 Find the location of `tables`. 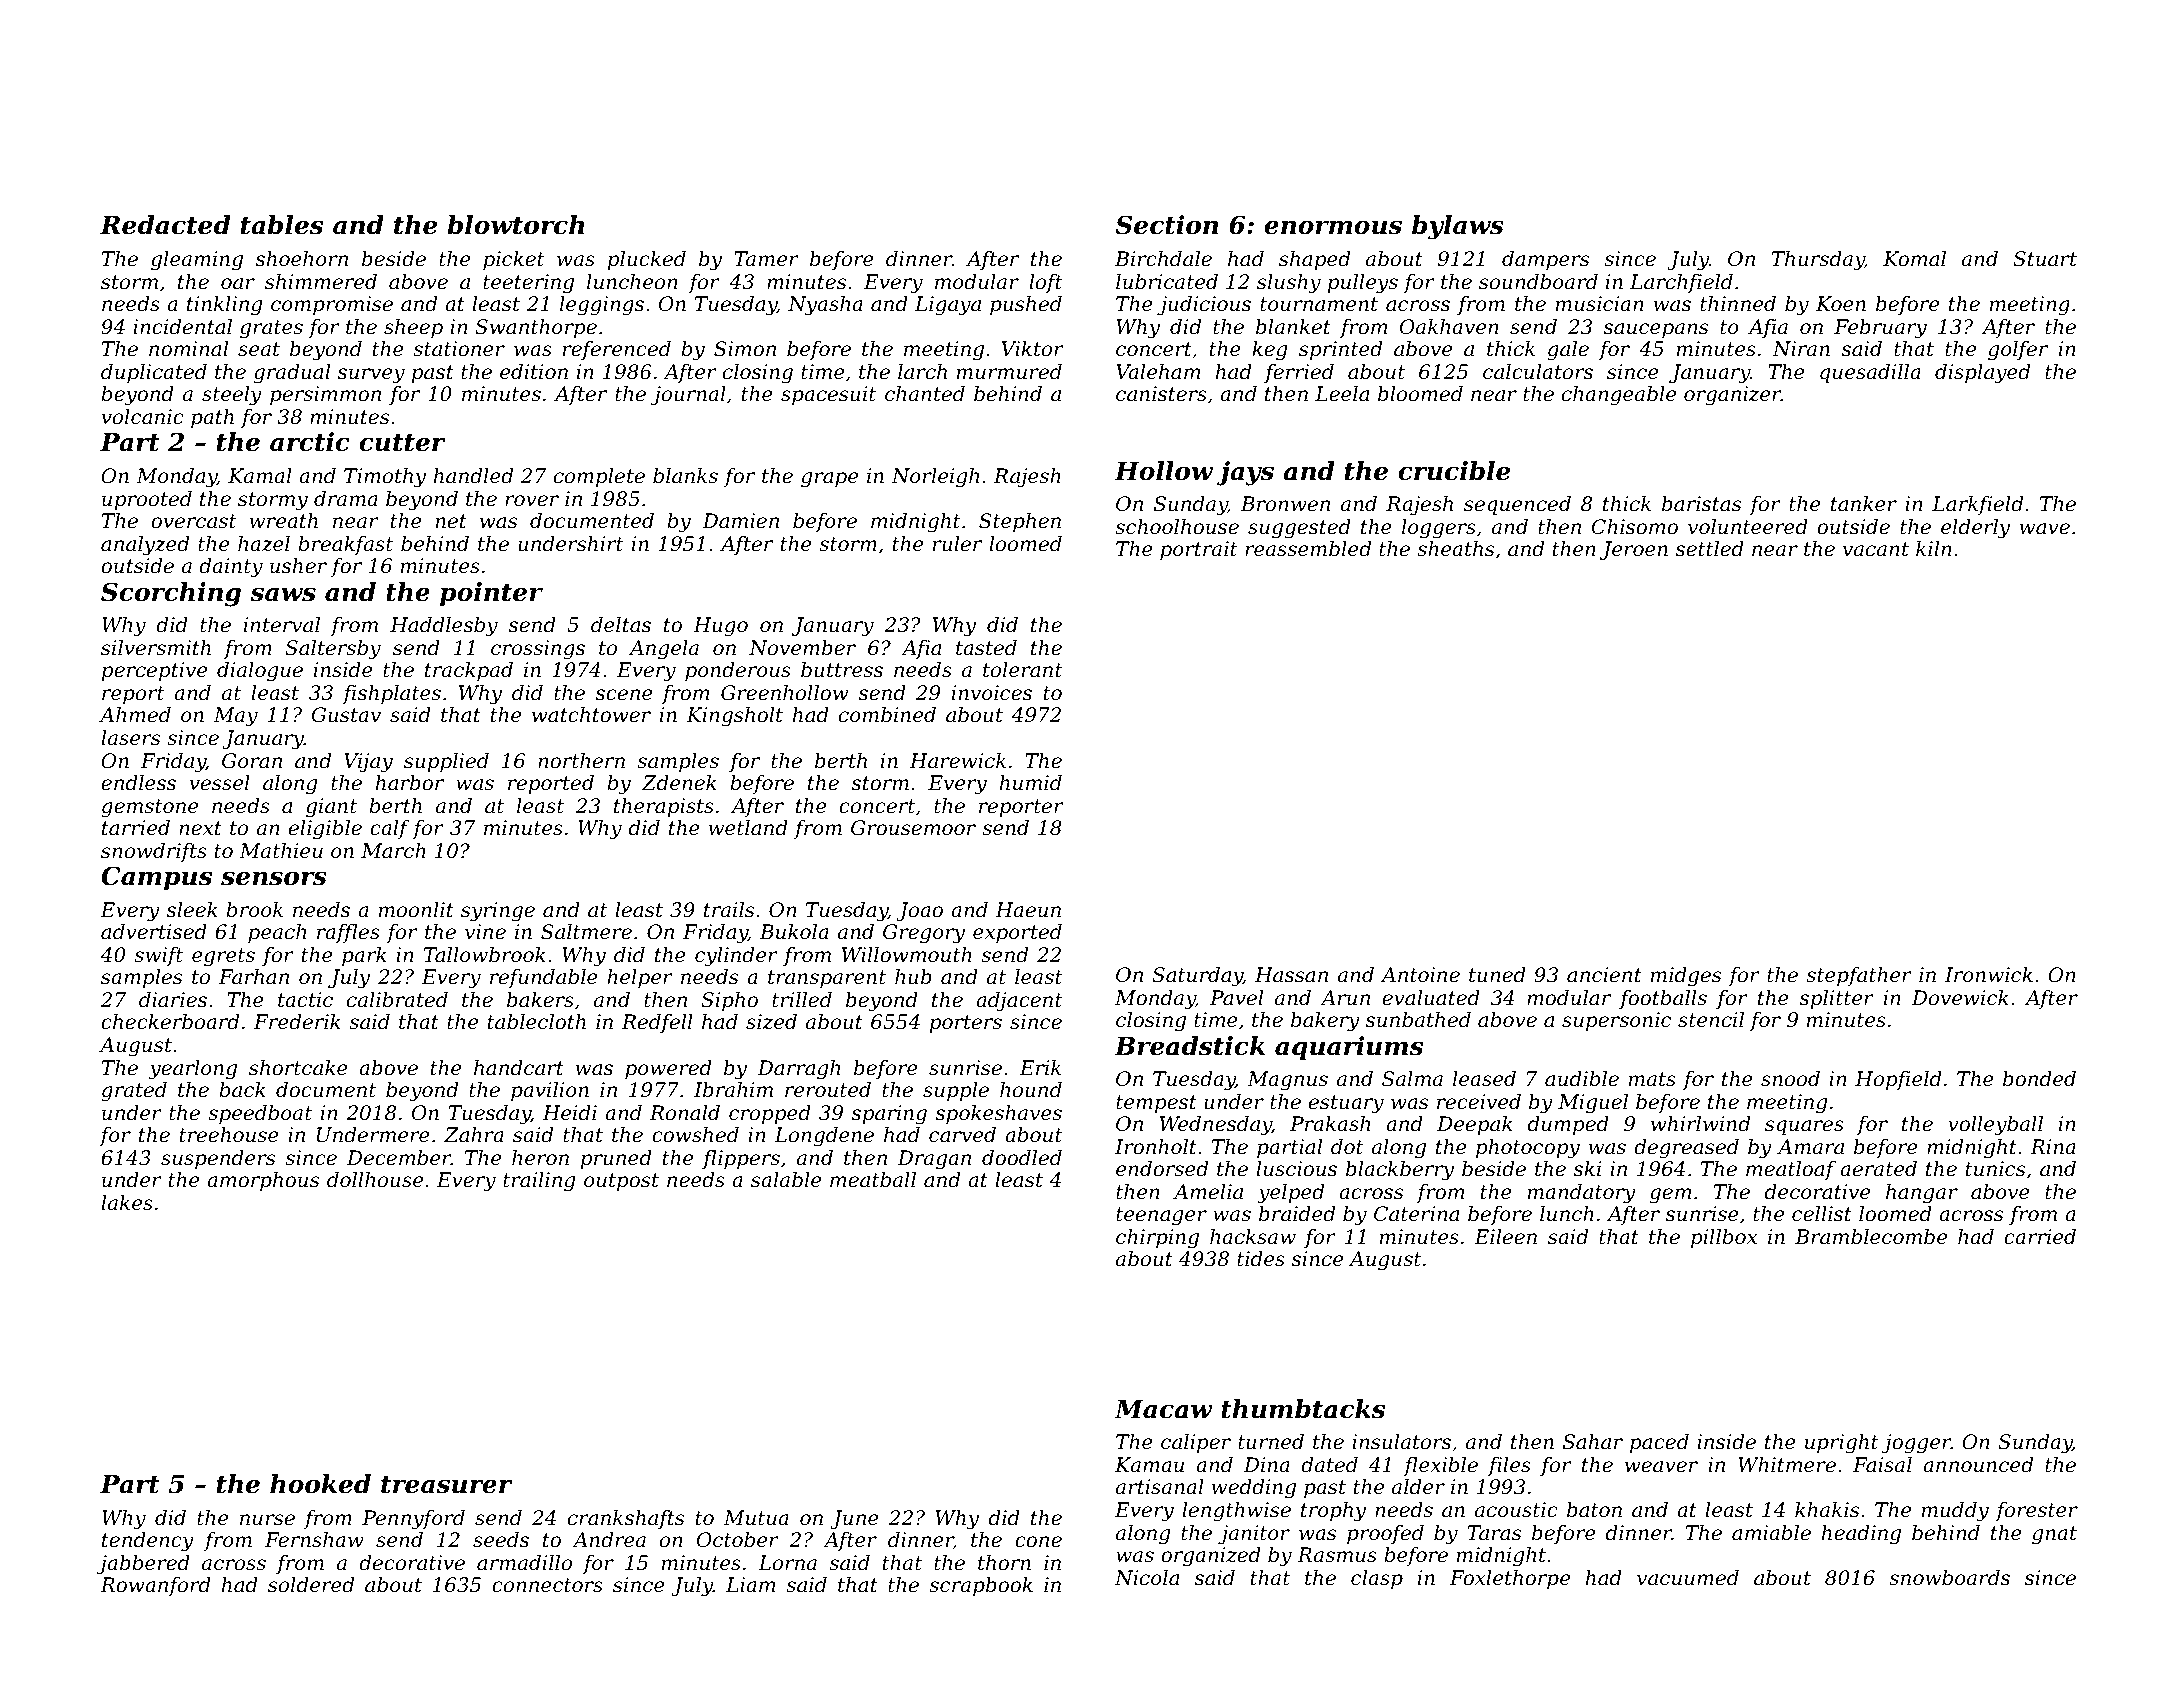

tables is located at coordinates (282, 225).
